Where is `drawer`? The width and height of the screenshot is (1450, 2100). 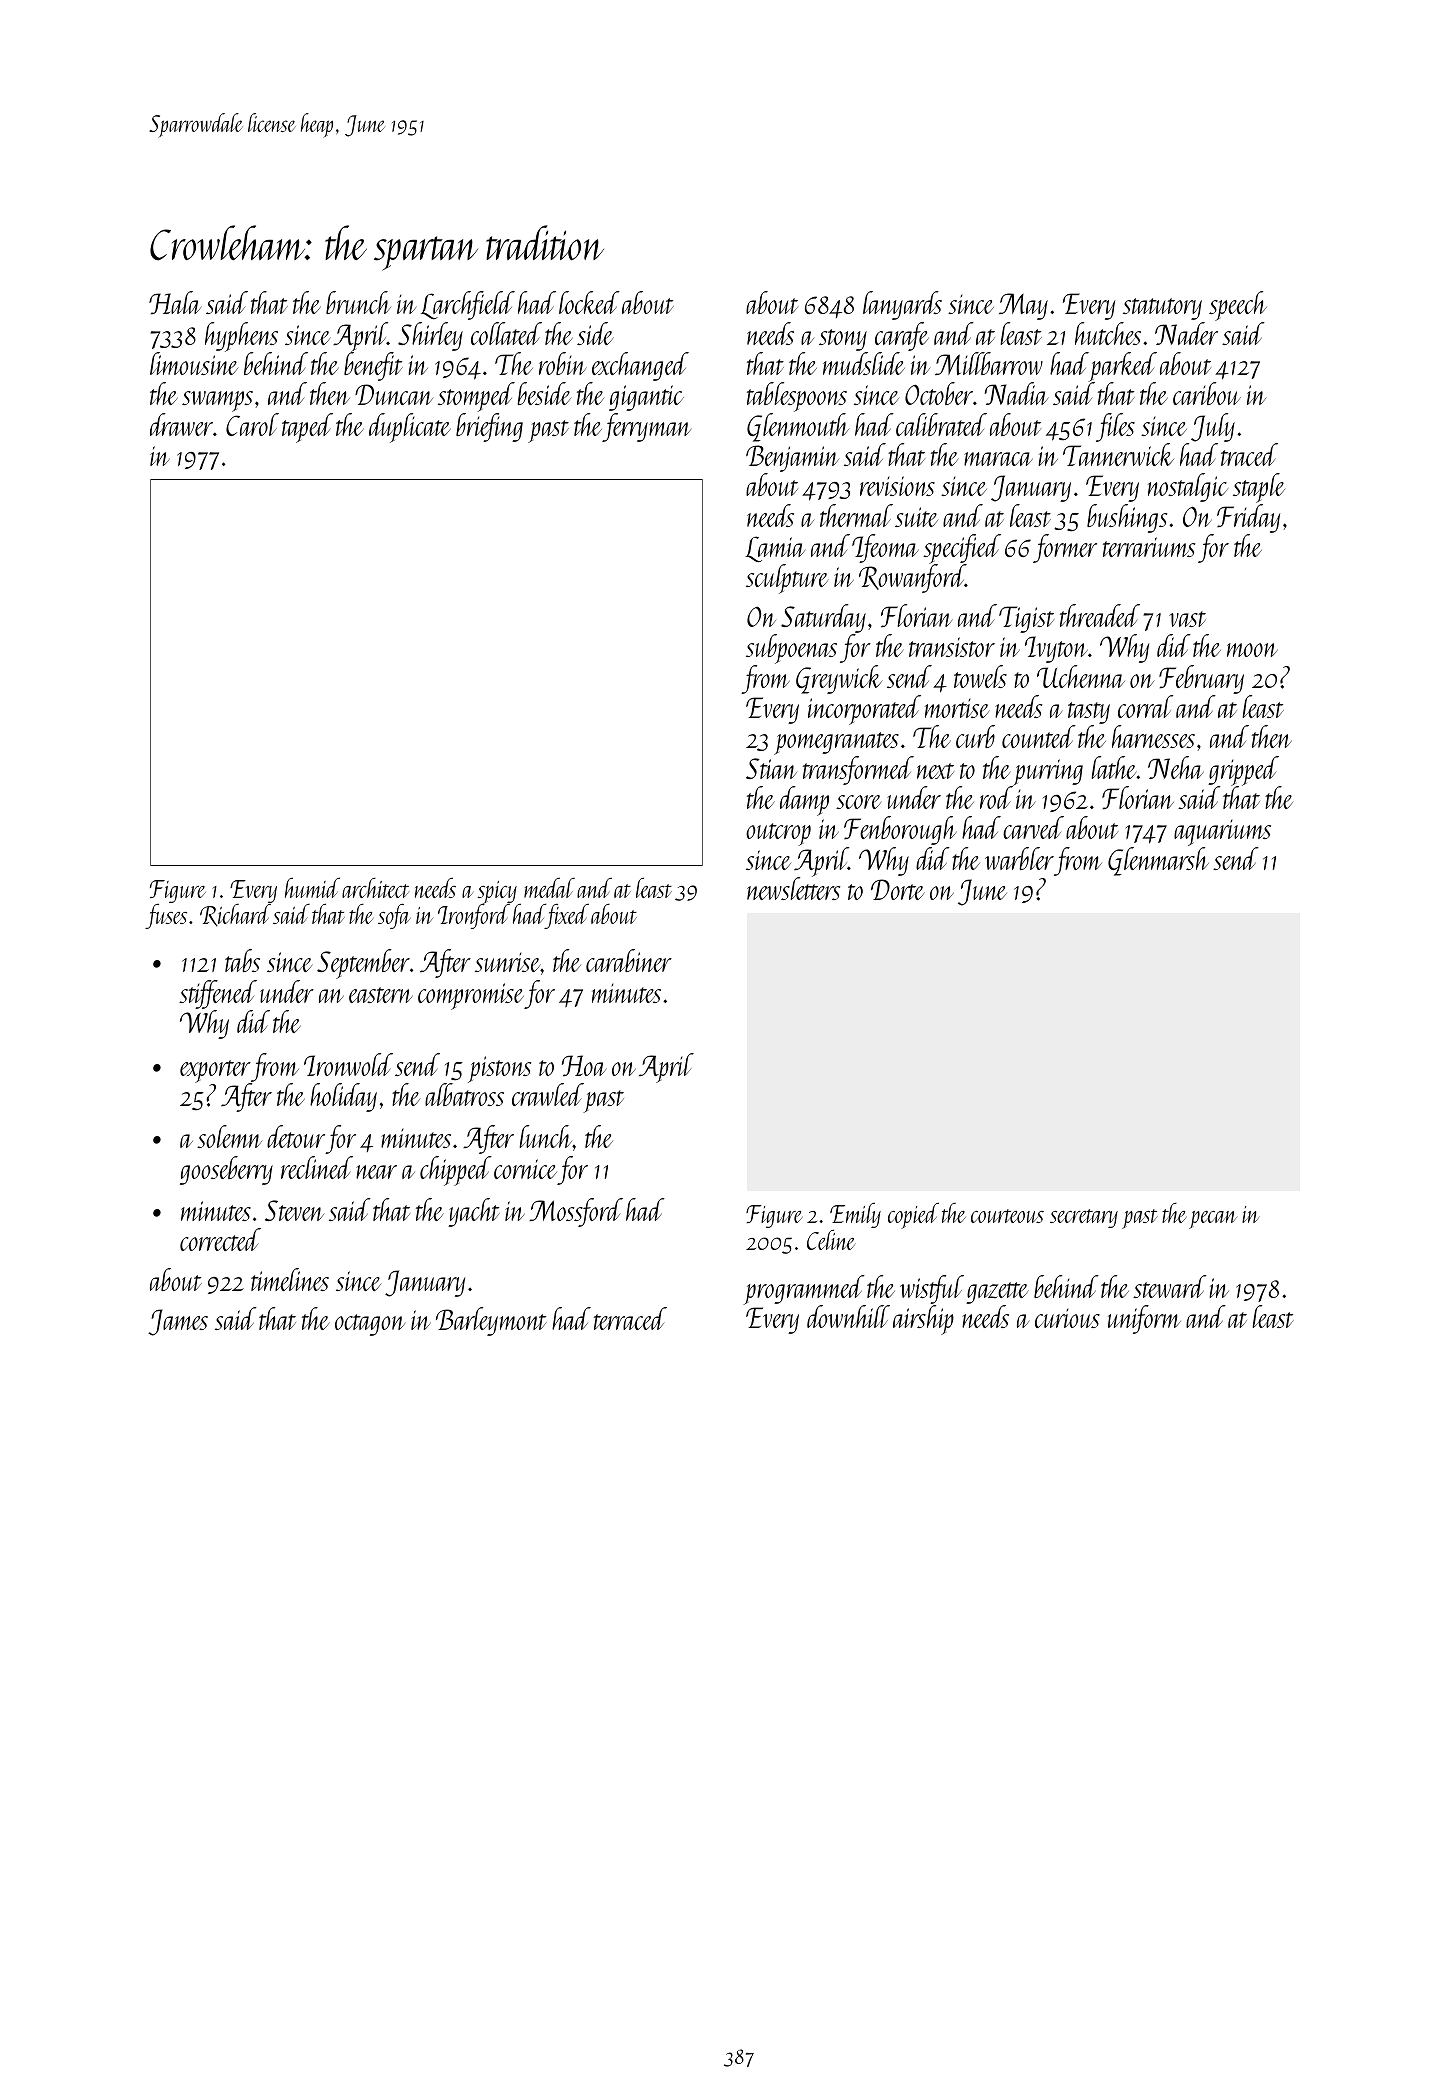 drawer is located at coordinates (181, 424).
